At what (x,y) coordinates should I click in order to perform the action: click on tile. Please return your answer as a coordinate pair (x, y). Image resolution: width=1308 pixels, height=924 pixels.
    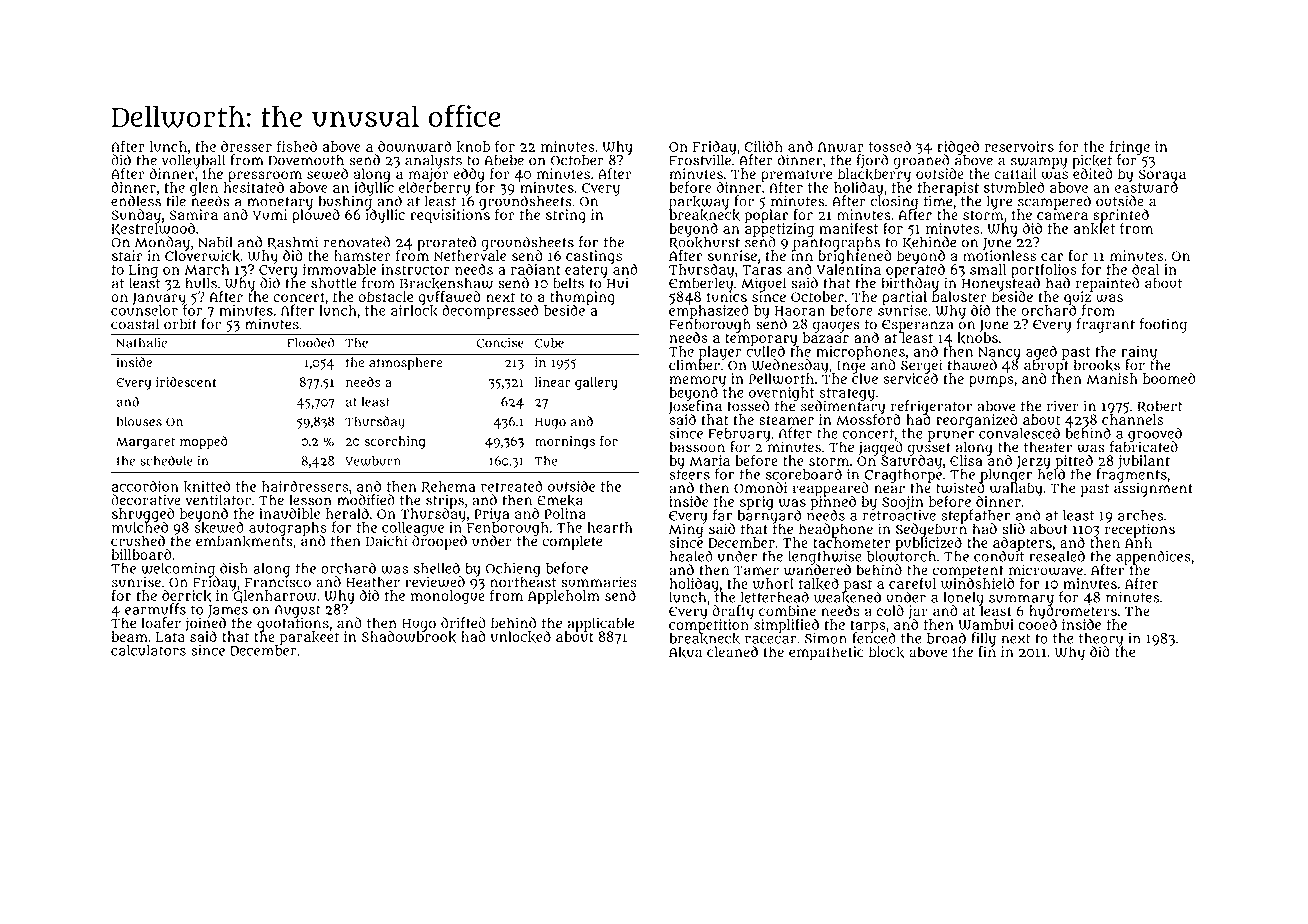
    Looking at the image, I should click on (176, 201).
